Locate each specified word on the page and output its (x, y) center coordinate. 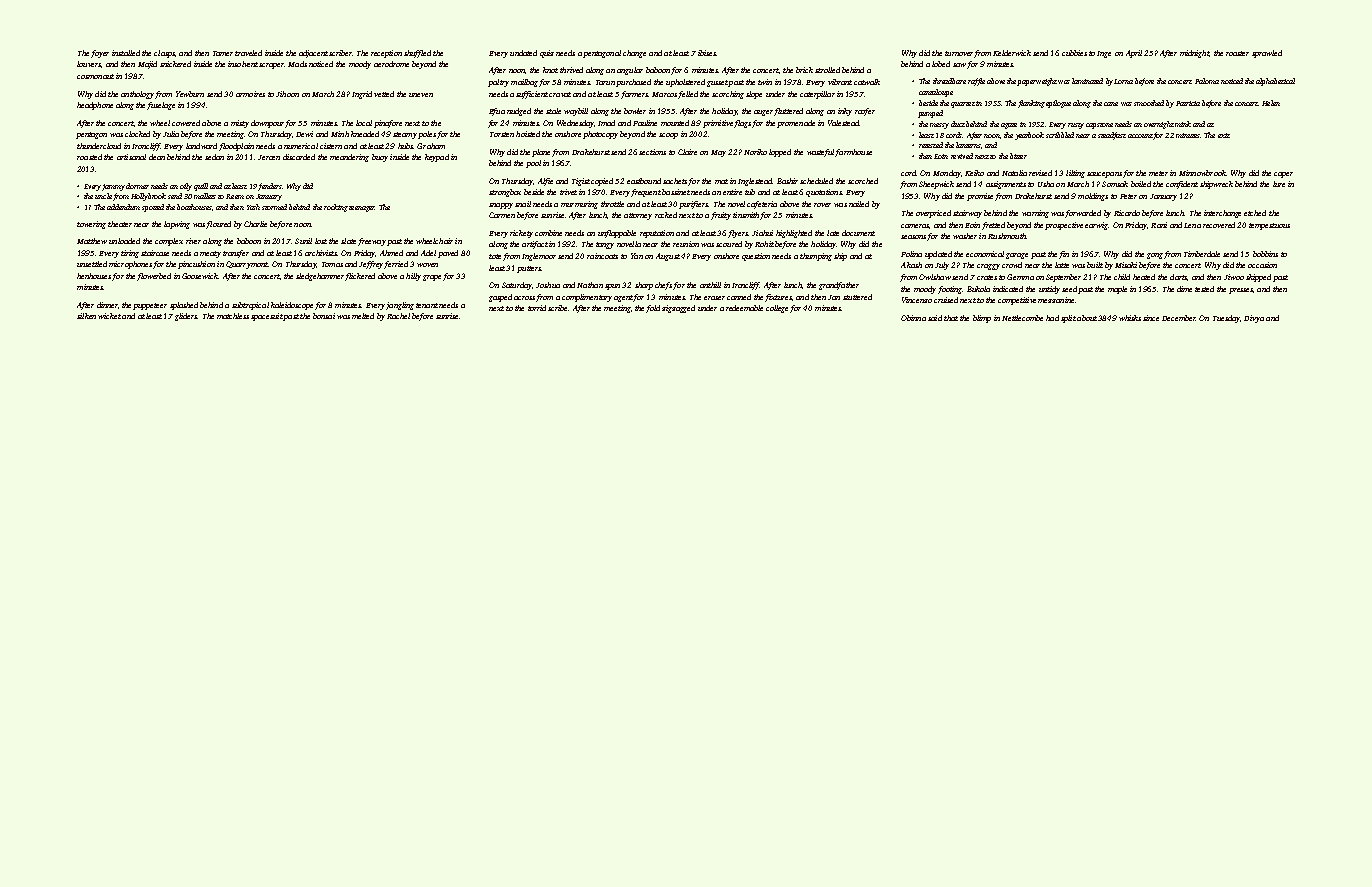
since (1151, 318)
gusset (717, 83)
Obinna (913, 318)
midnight (1194, 54)
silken (86, 316)
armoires (250, 94)
